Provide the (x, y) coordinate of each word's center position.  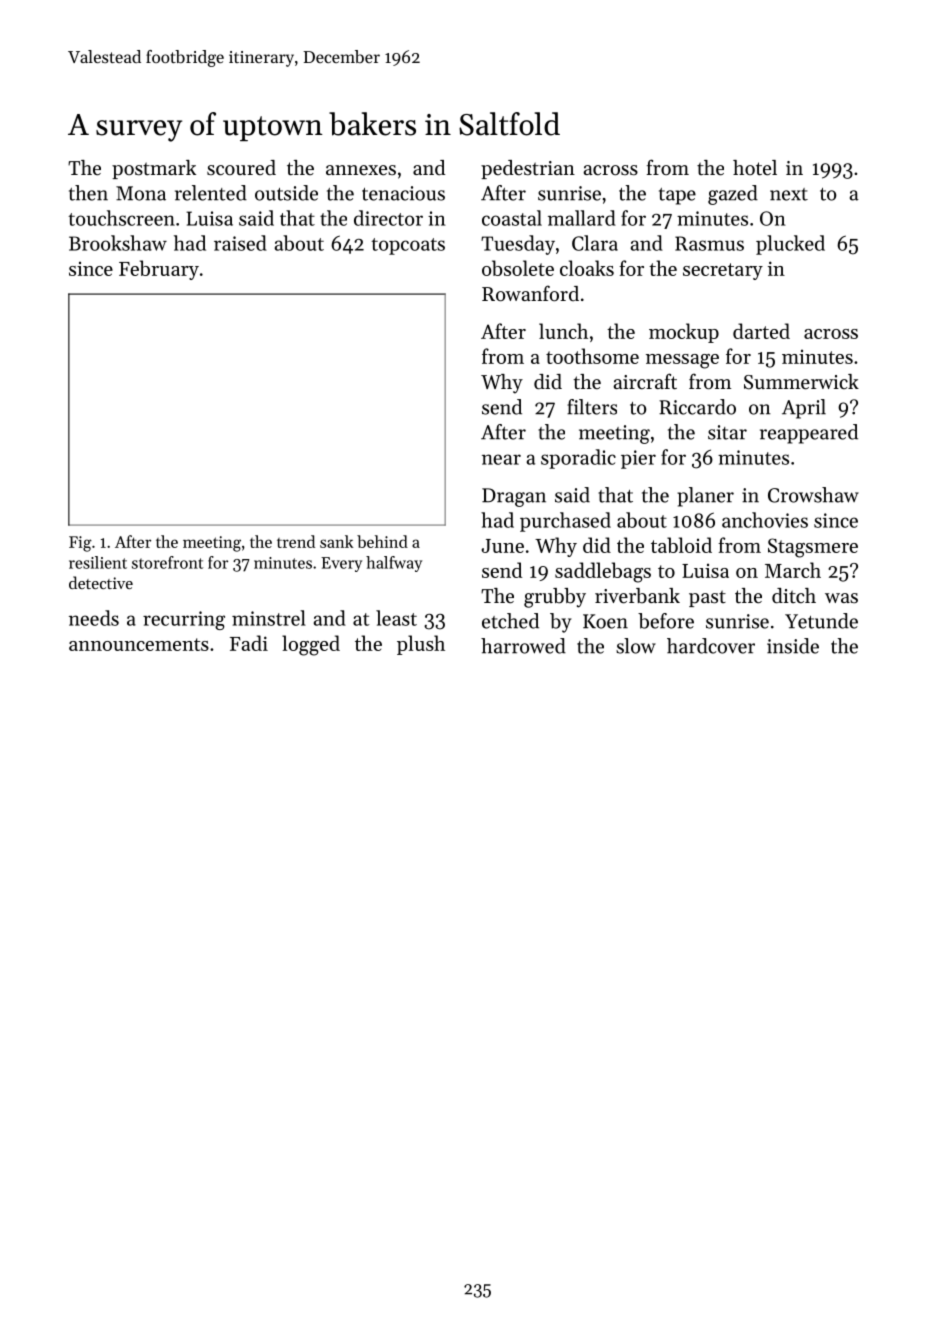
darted (761, 331)
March (793, 570)
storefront (167, 562)
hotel (755, 168)
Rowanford (530, 293)
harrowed (523, 646)
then (88, 193)
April (804, 409)
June (503, 546)
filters (592, 407)
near (501, 459)
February (159, 270)
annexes (361, 170)
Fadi (249, 643)
